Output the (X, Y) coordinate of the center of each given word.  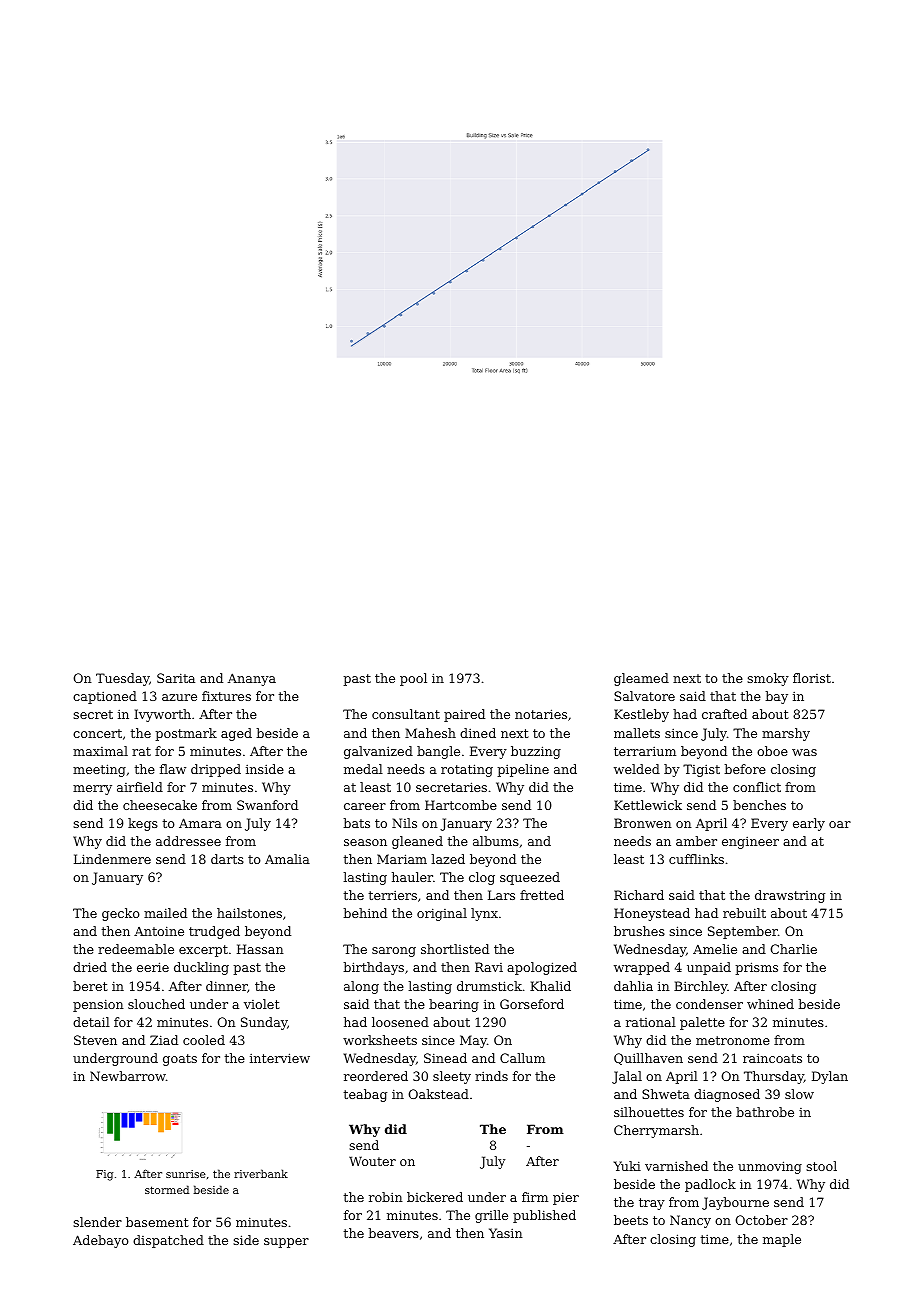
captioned (105, 697)
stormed (167, 1189)
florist (812, 678)
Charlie (793, 949)
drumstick (489, 986)
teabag (365, 1095)
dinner (227, 987)
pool (413, 679)
